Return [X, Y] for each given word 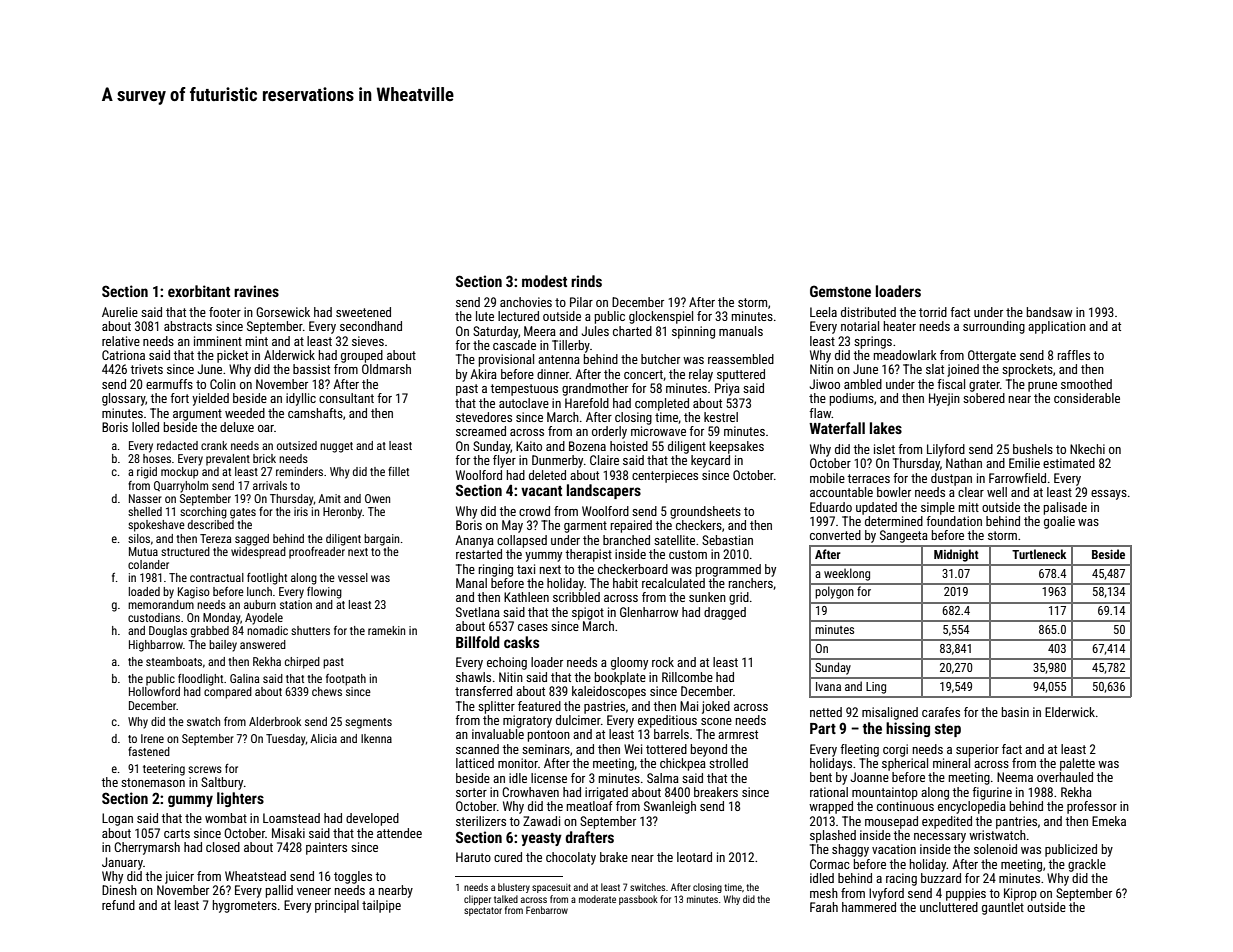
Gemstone [840, 291]
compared [228, 693]
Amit [329, 498]
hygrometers [245, 906]
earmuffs [169, 384]
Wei [633, 749]
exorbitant [199, 291]
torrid [933, 312]
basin [1015, 712]
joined [963, 370]
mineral [951, 763]
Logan [117, 819]
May [512, 526]
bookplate [620, 678]
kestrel [721, 417]
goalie [1059, 522]
